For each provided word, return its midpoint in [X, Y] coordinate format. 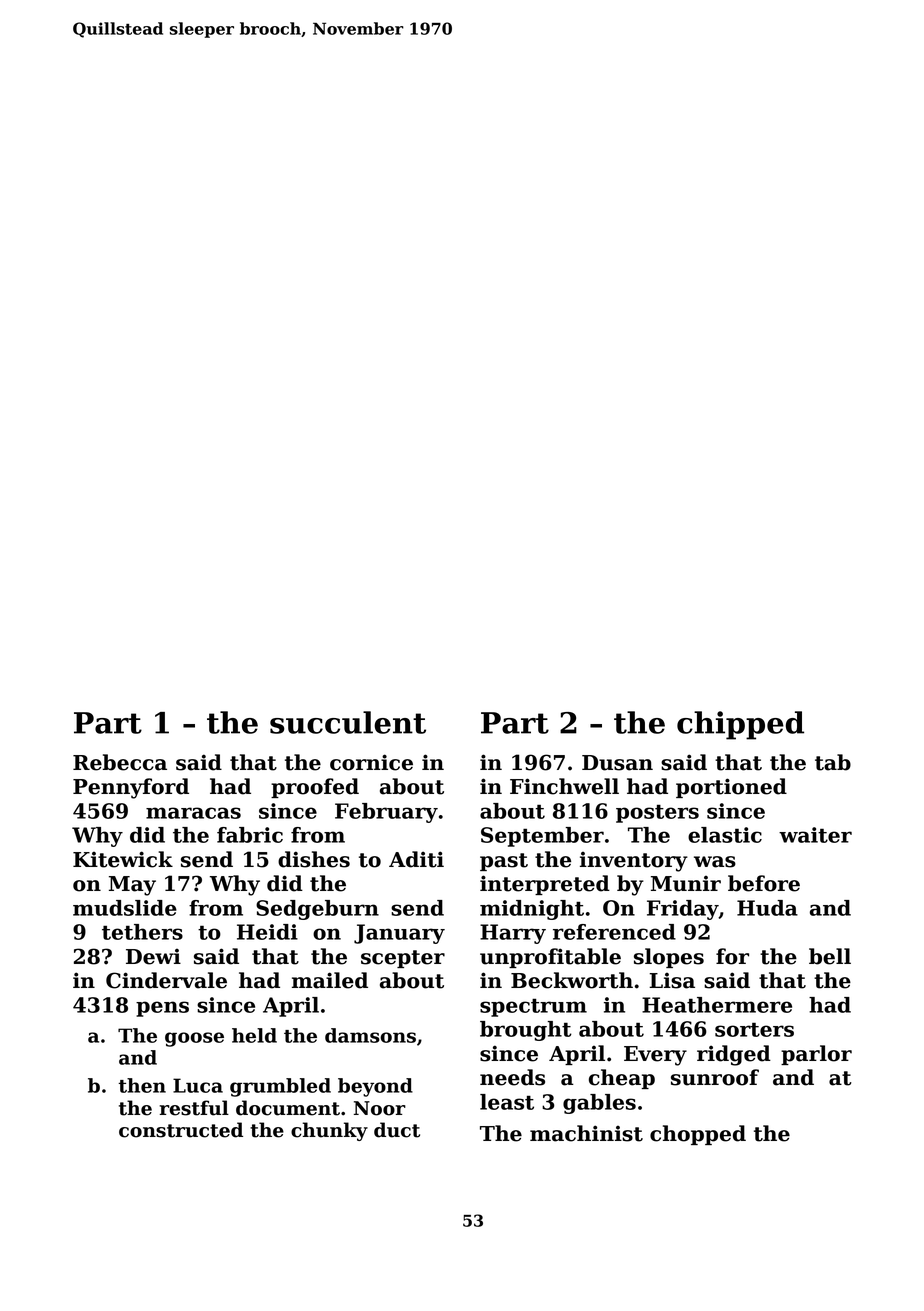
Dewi [153, 957]
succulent [348, 722]
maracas [193, 813]
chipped [740, 725]
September [542, 837]
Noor [380, 1108]
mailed [330, 980]
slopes [669, 958]
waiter [815, 835]
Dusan [617, 763]
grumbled [280, 1087]
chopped [698, 1135]
